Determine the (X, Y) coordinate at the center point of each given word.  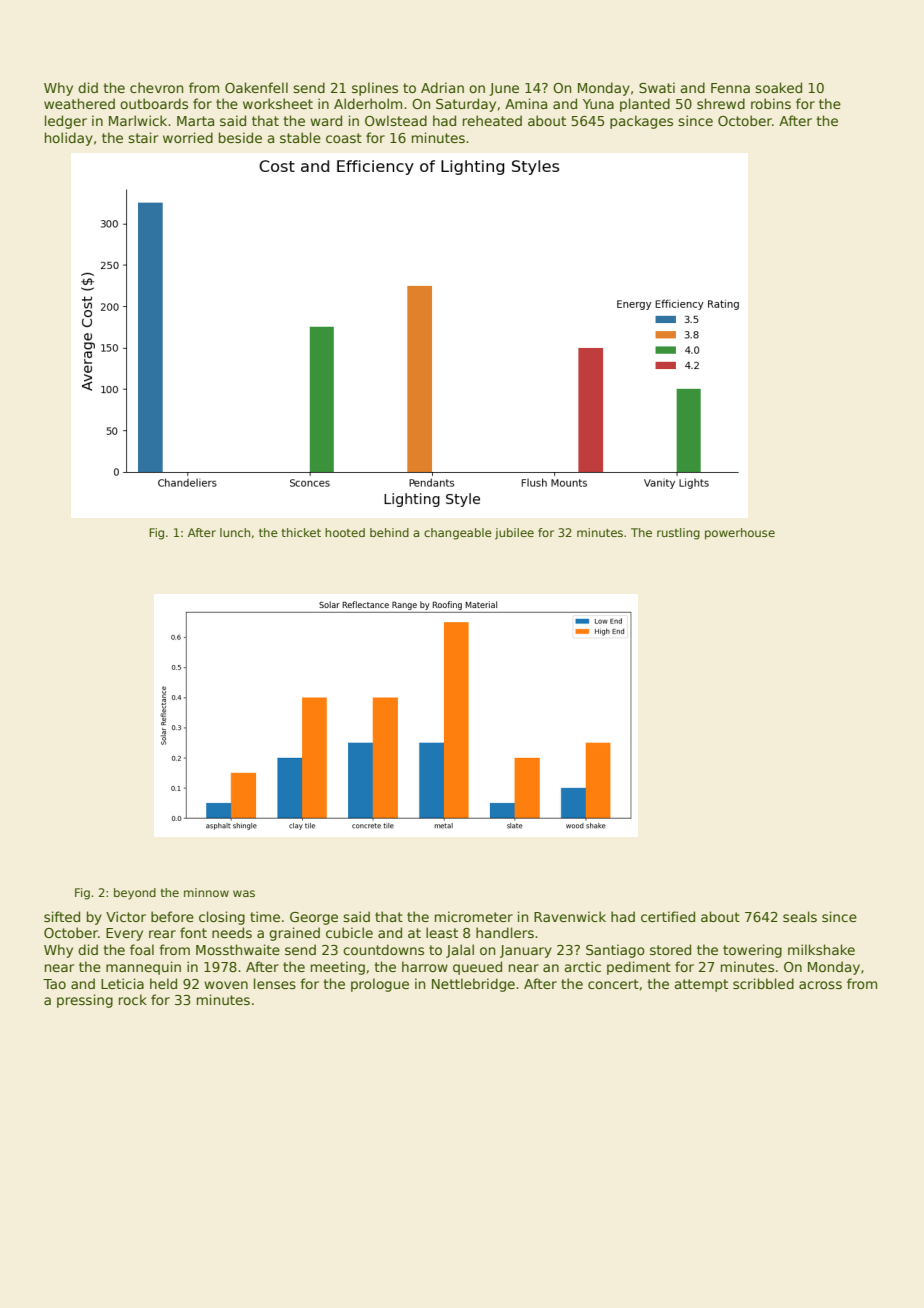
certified (668, 916)
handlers (505, 932)
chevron (156, 87)
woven (226, 985)
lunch (235, 532)
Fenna (730, 88)
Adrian (442, 87)
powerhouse (740, 534)
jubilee (514, 534)
